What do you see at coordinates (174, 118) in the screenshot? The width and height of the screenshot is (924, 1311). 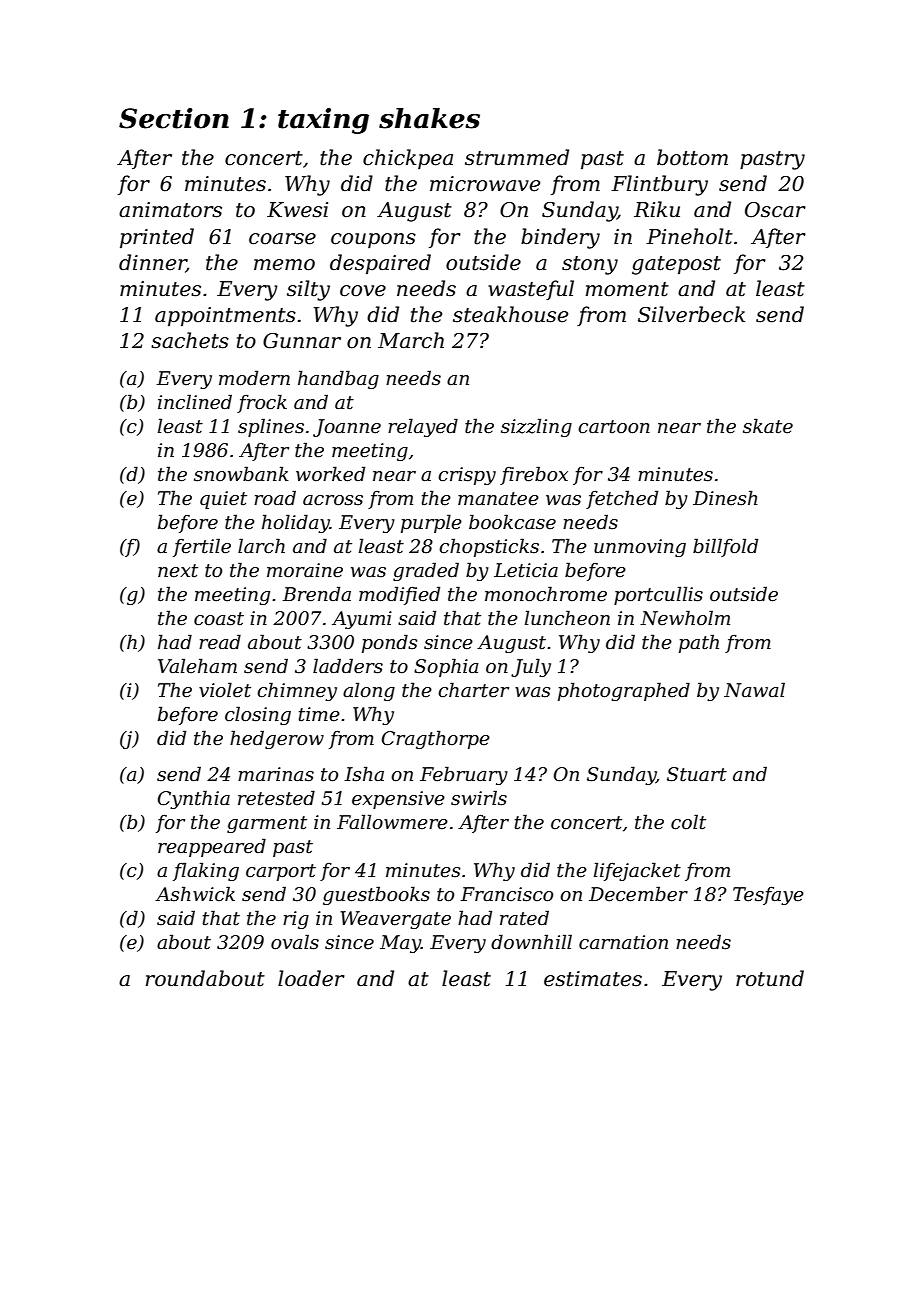 I see `Section` at bounding box center [174, 118].
